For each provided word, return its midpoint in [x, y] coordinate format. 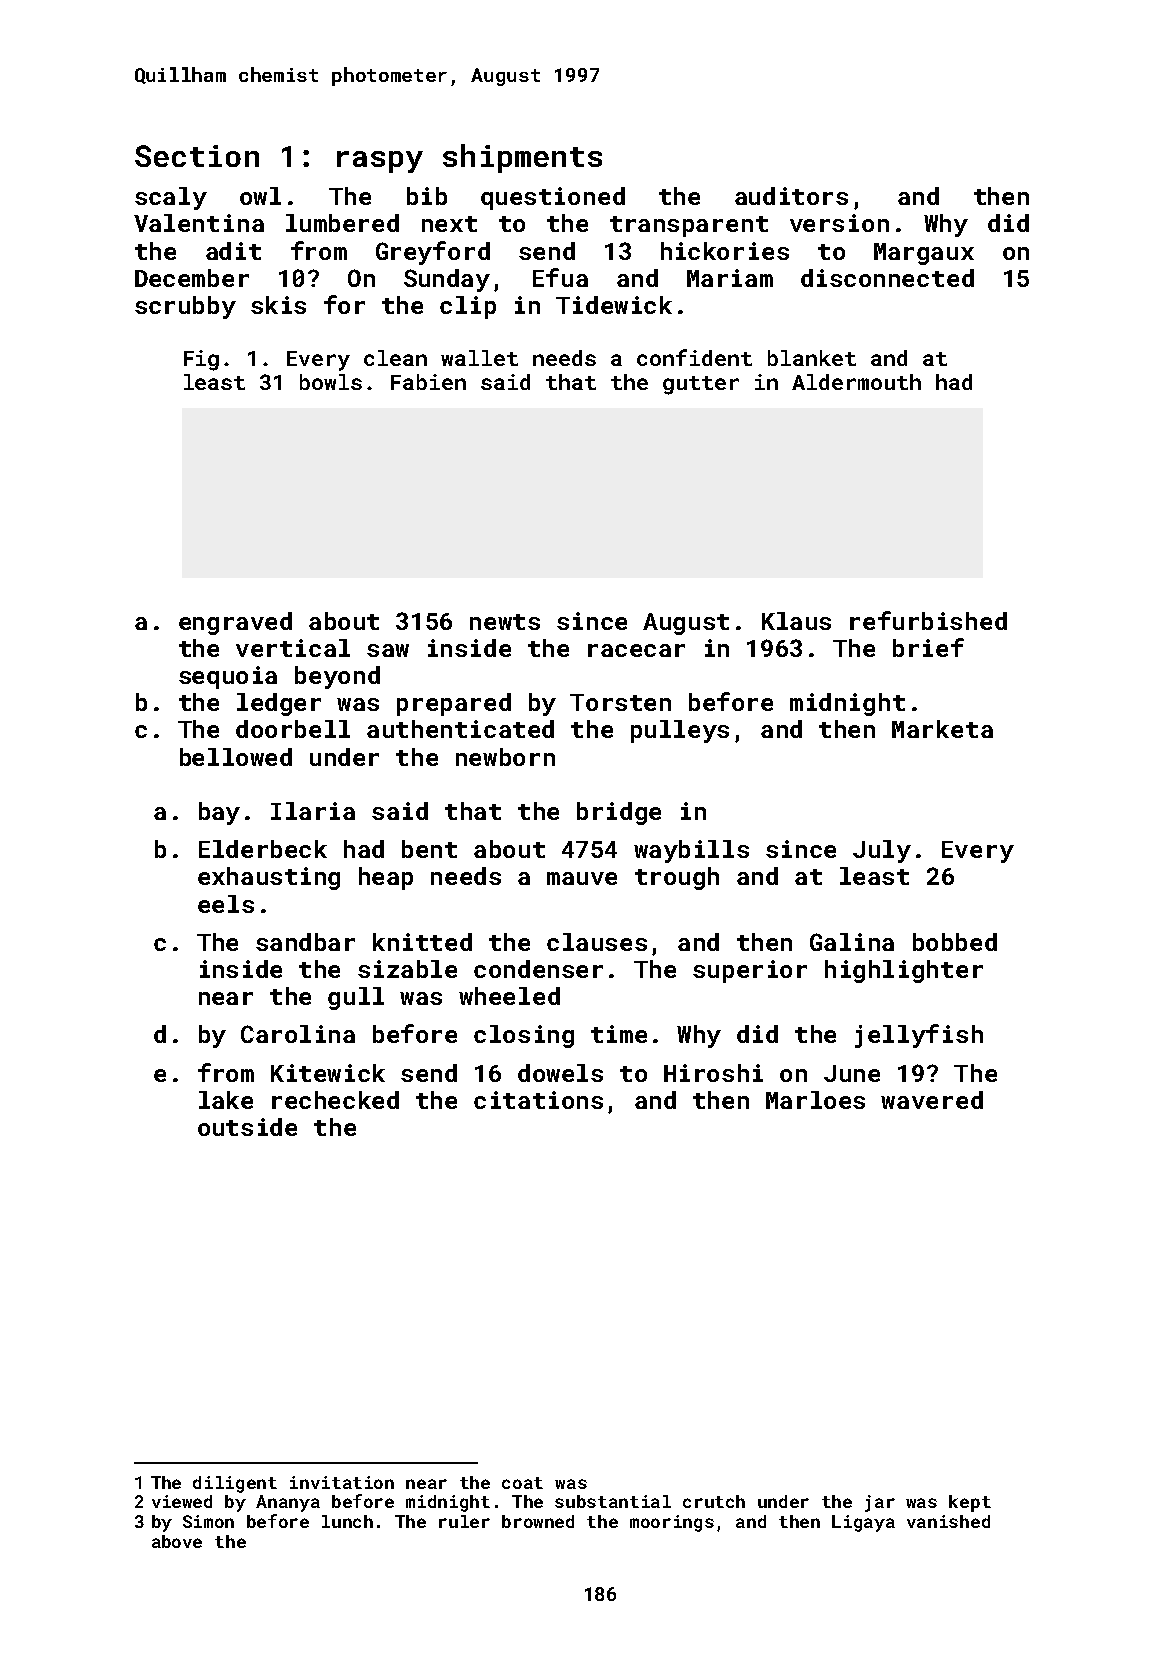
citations [538, 1100]
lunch [347, 1521]
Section [197, 156]
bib [427, 196]
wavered [932, 1100]
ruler [464, 1521]
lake [226, 1100]
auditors [791, 196]
